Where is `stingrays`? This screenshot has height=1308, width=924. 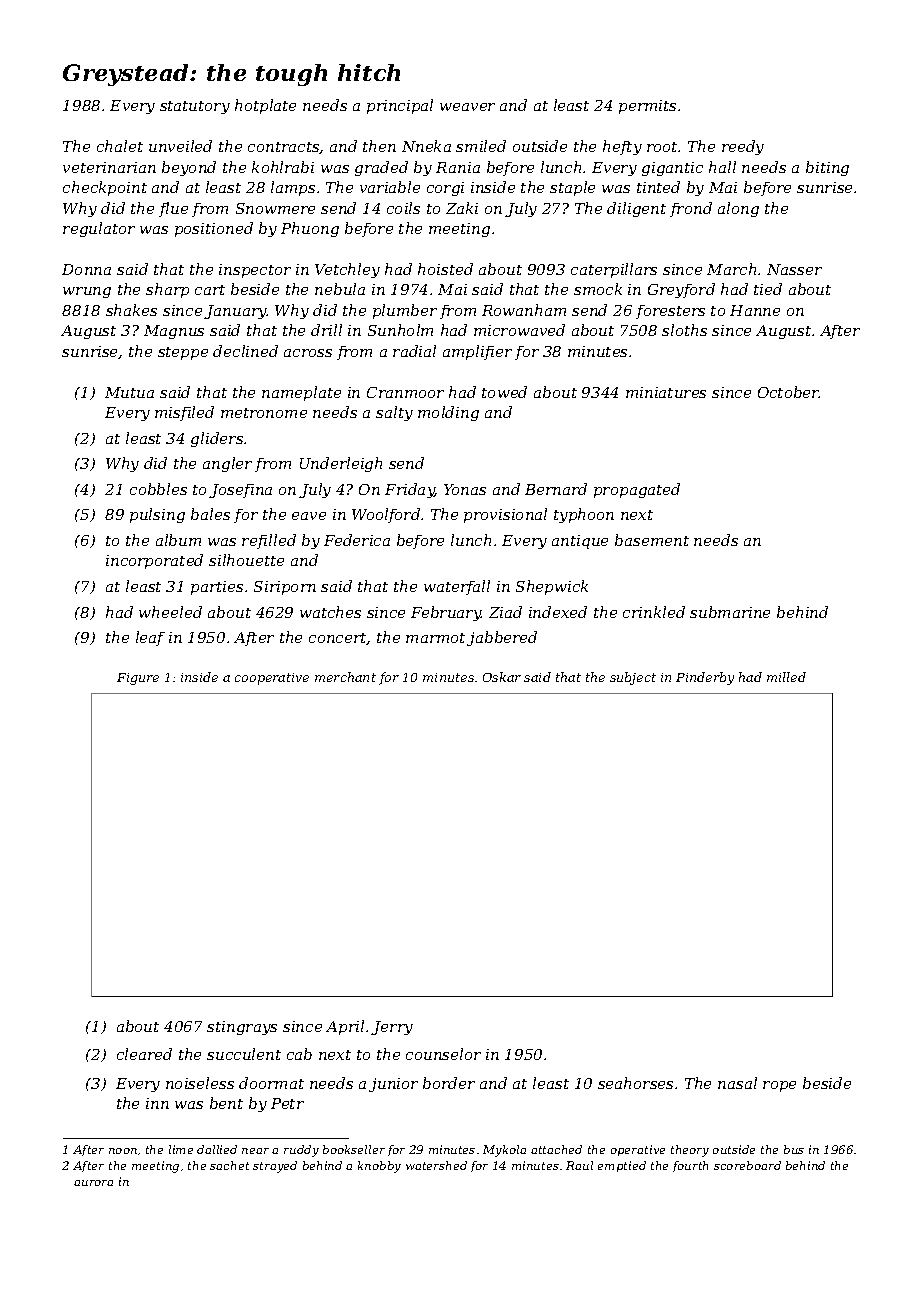 stingrays is located at coordinates (242, 1028).
